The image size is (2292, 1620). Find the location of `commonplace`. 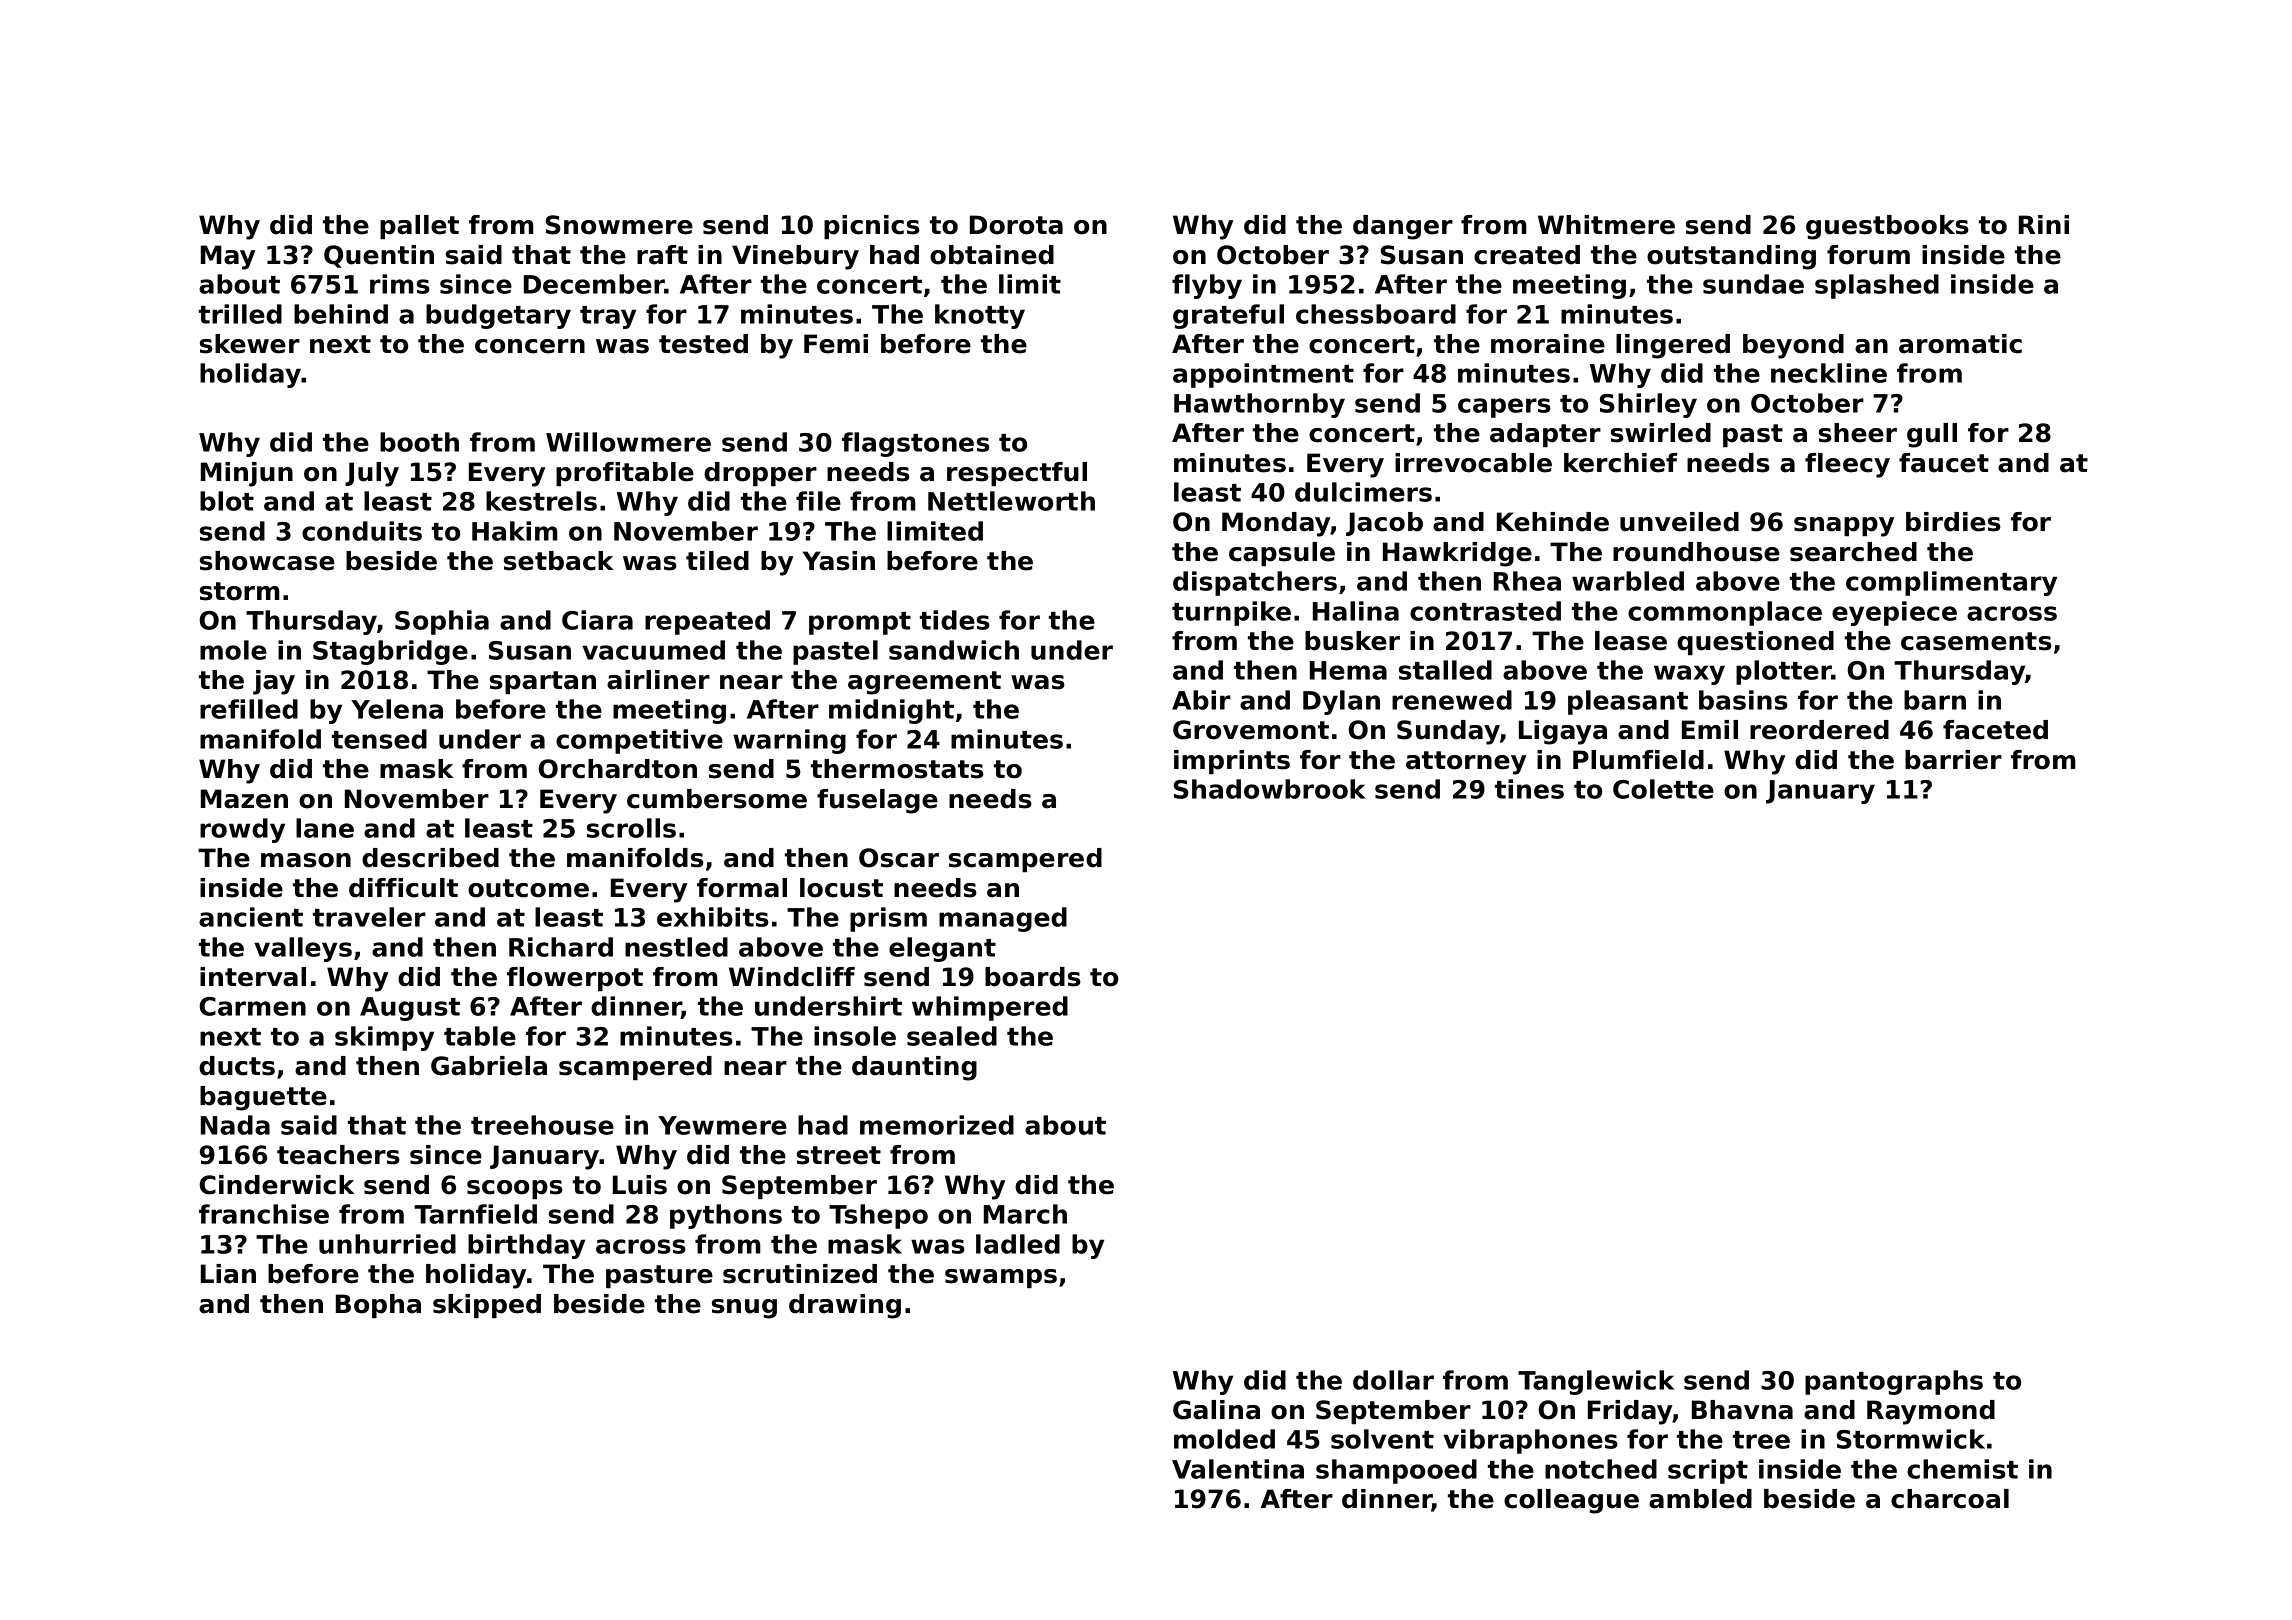

commonplace is located at coordinates (1725, 613).
